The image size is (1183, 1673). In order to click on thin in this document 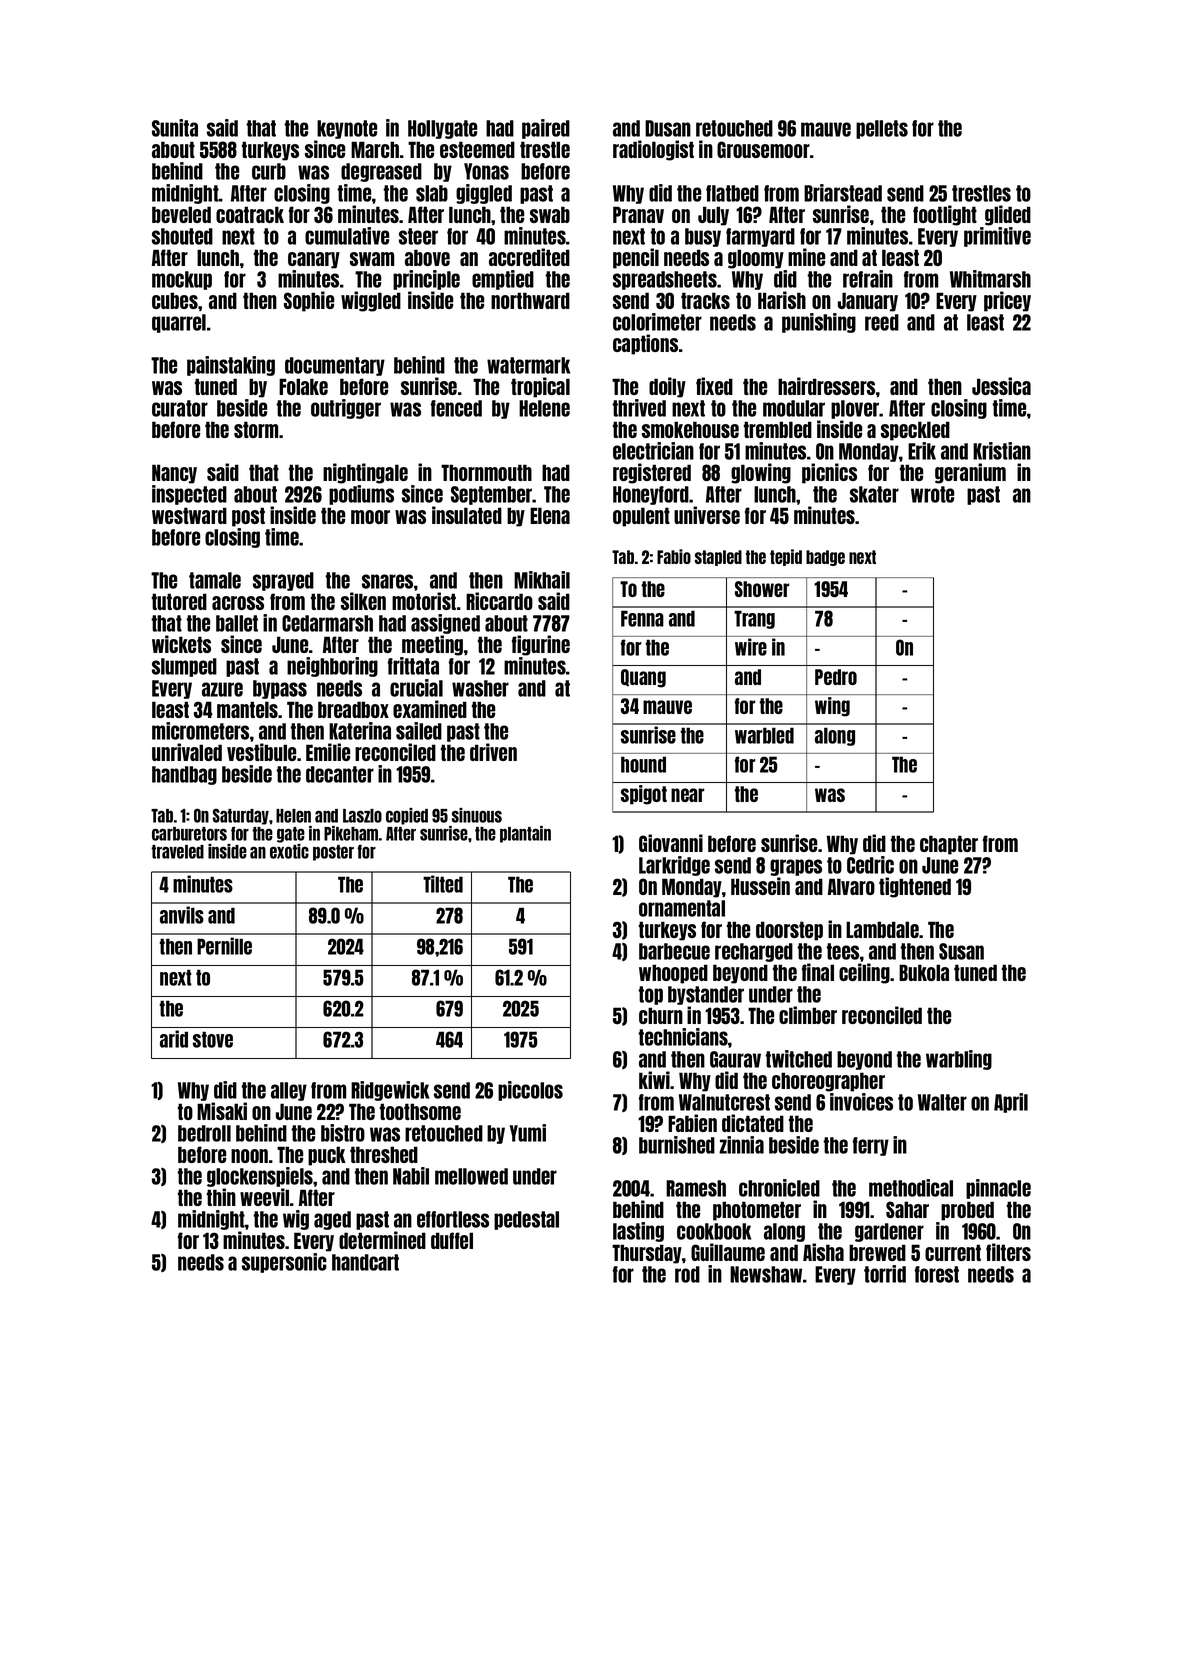, I will do `click(221, 1197)`.
